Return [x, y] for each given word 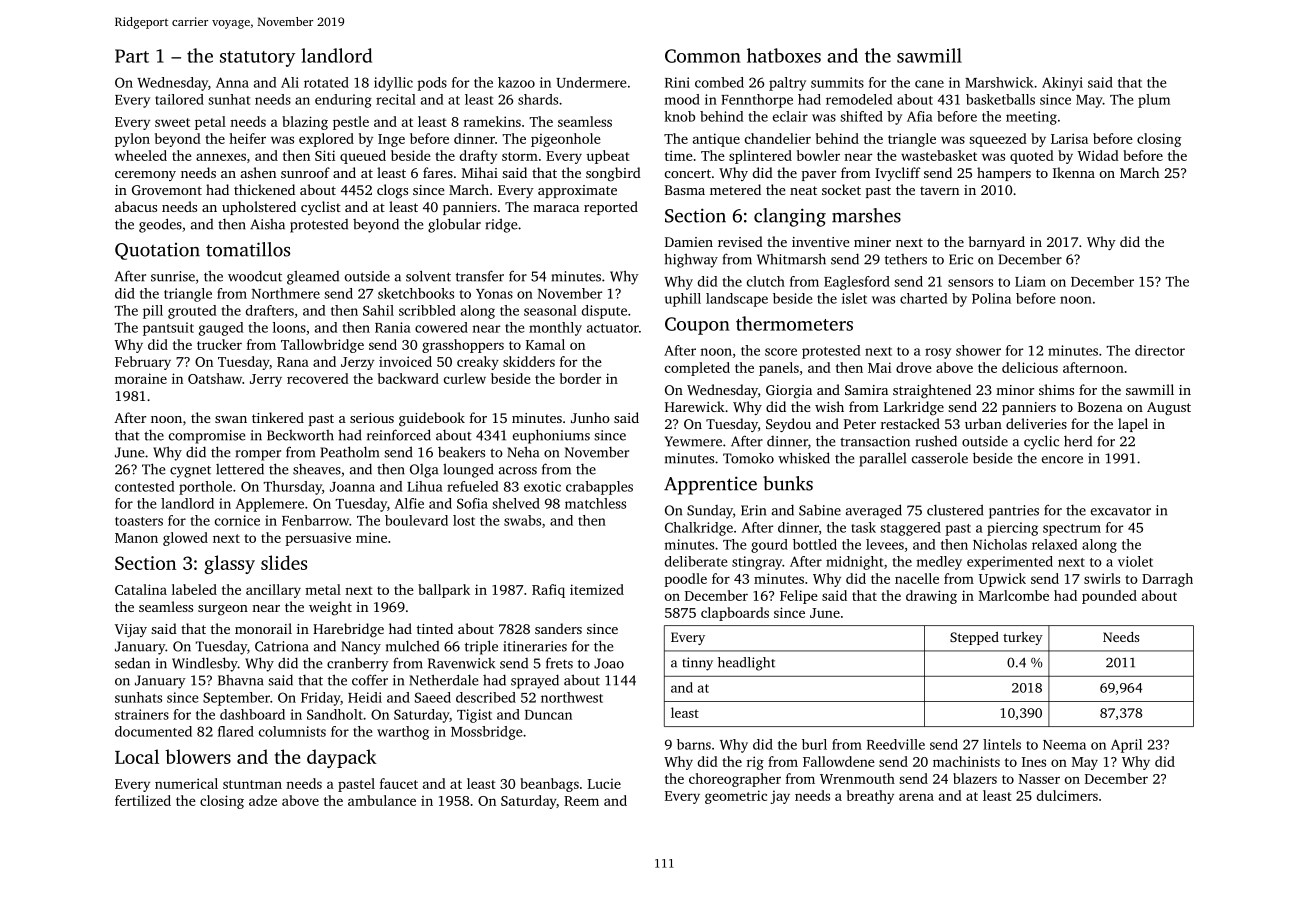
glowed [185, 539]
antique [716, 140]
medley [939, 563]
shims [1056, 389]
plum [1154, 101]
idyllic [393, 84]
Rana [293, 362]
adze [263, 800]
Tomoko [748, 458]
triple [481, 647]
